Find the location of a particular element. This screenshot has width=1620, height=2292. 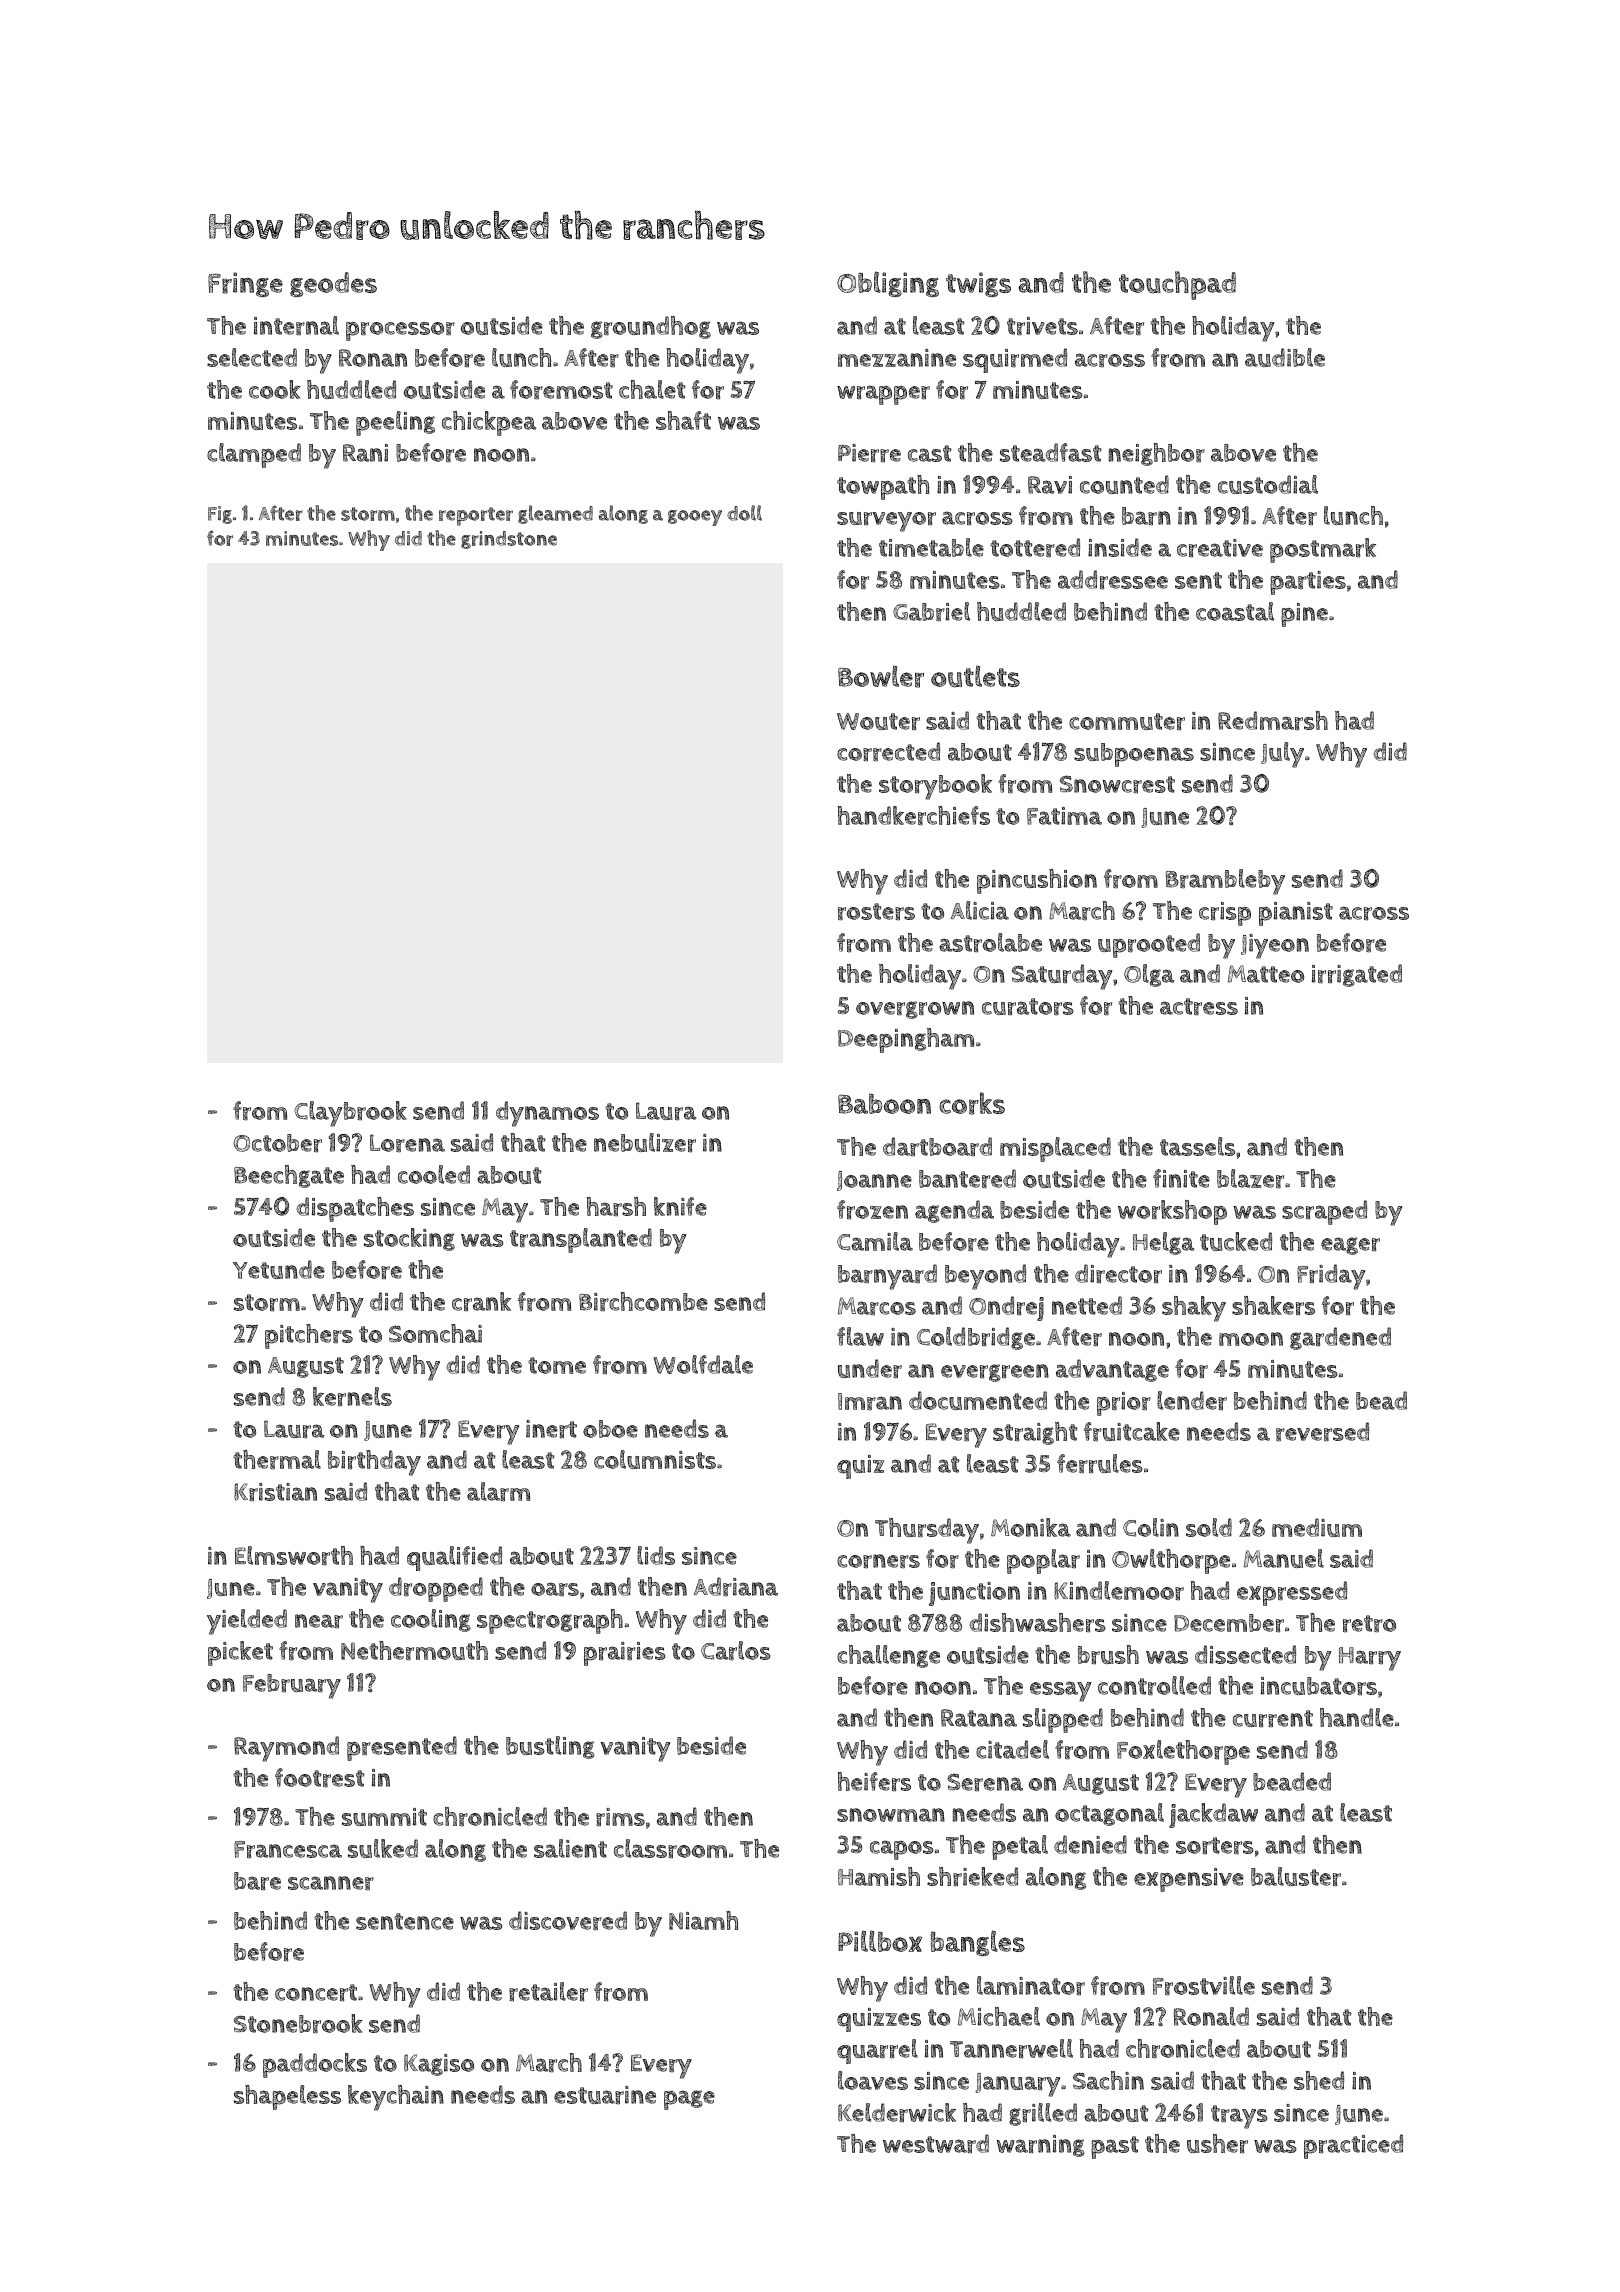

rosters is located at coordinates (876, 911).
